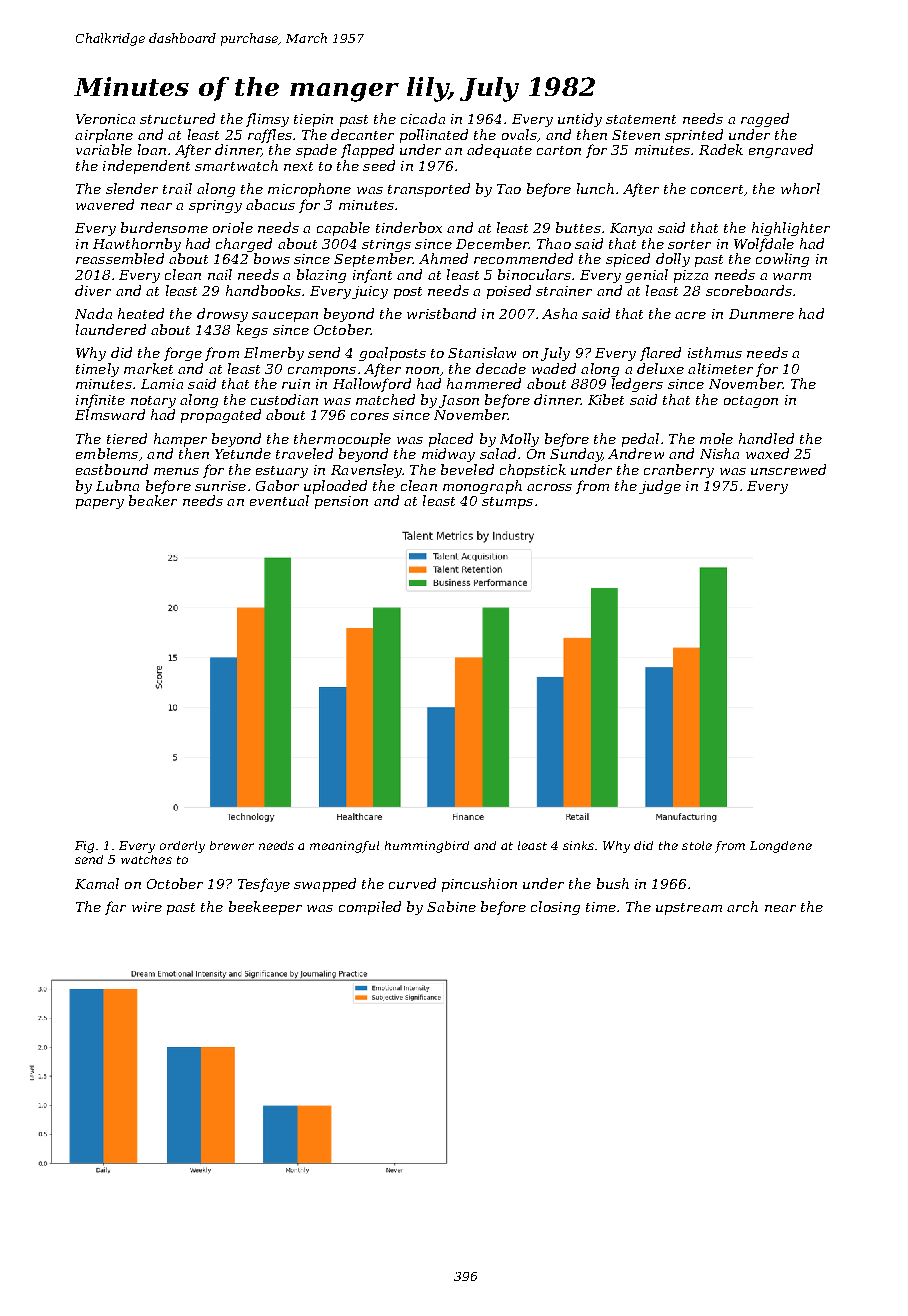 The width and height of the page is (908, 1316). I want to click on sprinted, so click(694, 136).
